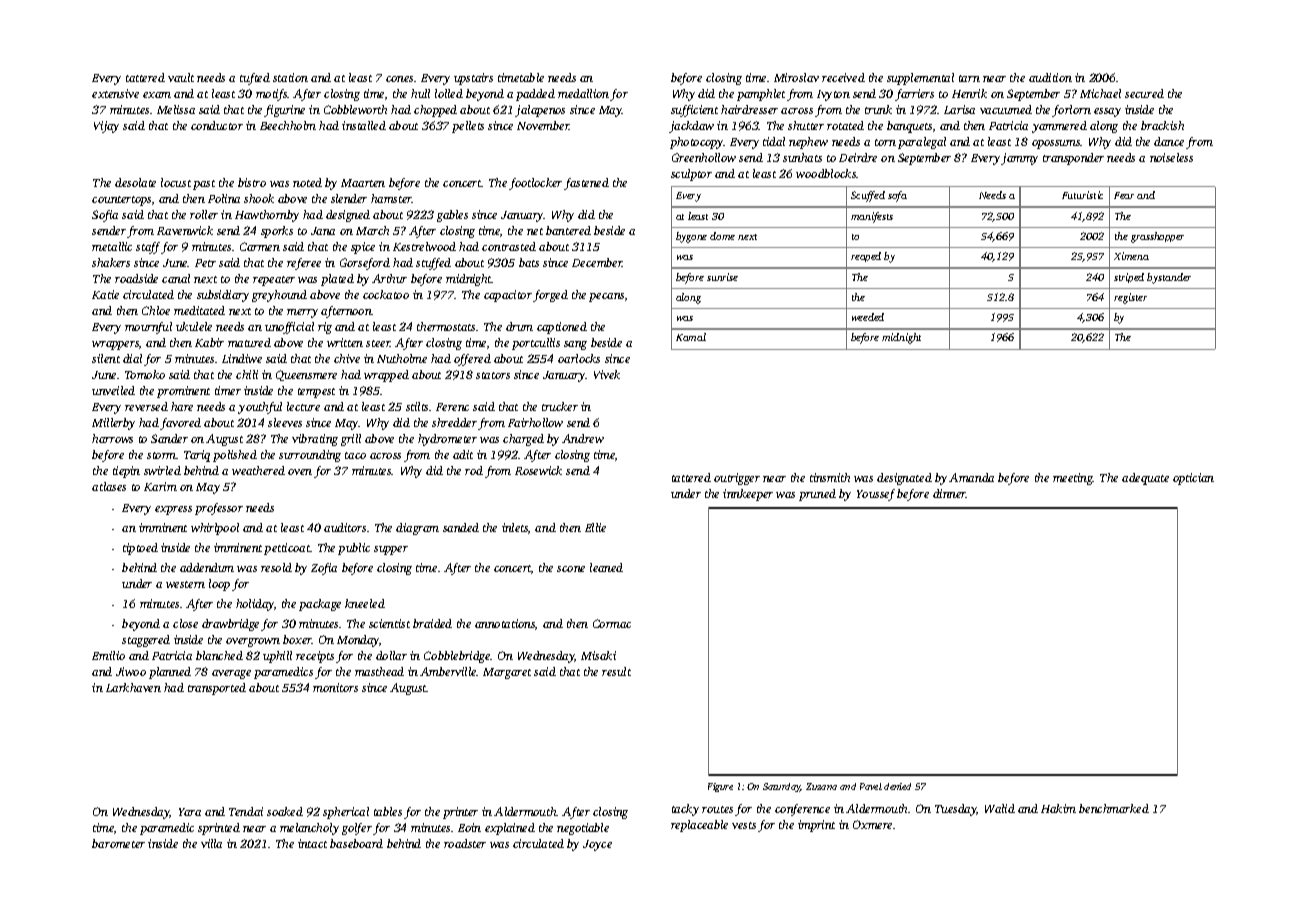 This screenshot has width=1308, height=924. What do you see at coordinates (897, 786) in the screenshot?
I see `denied` at bounding box center [897, 786].
